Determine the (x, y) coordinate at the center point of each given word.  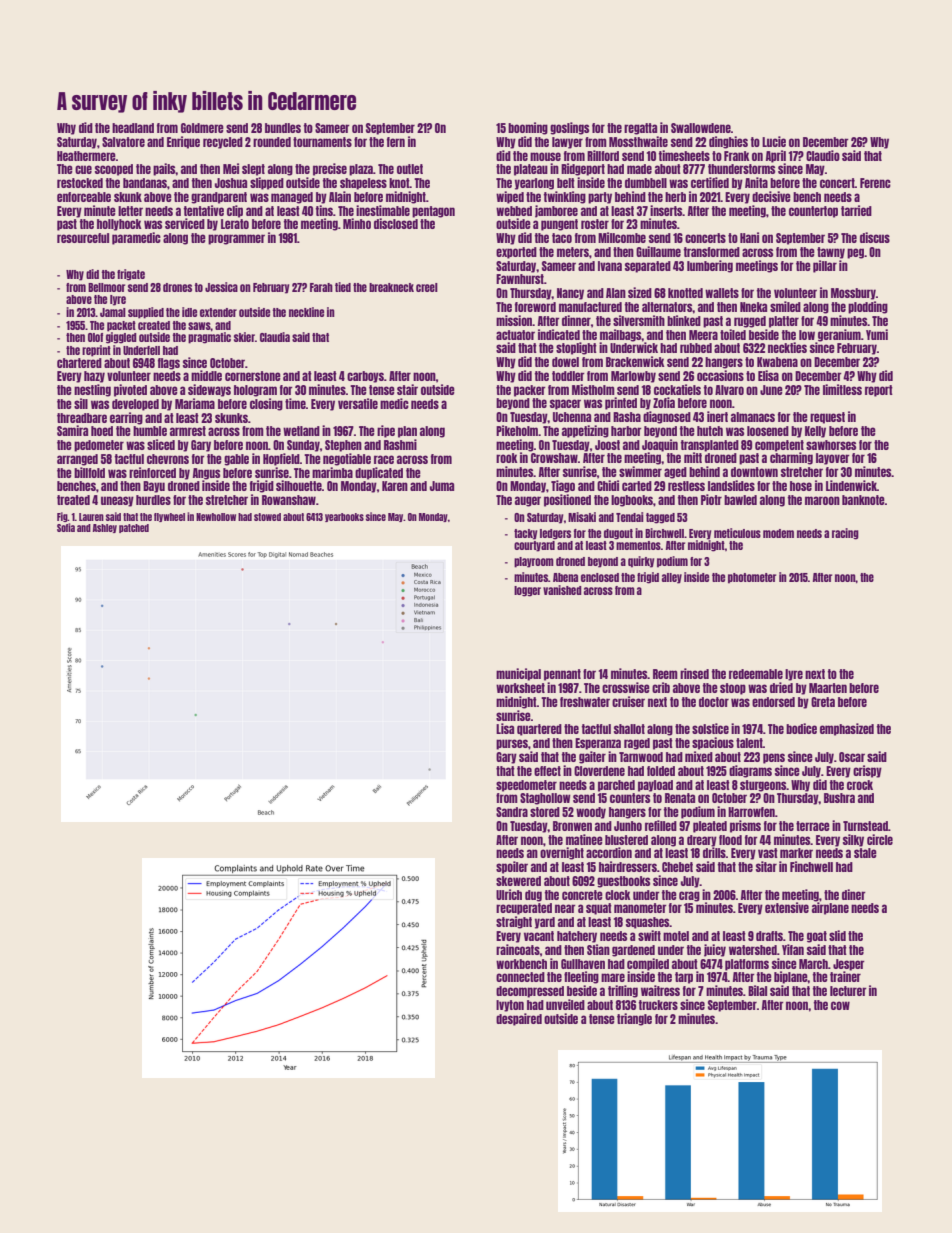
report (879, 391)
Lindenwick (851, 485)
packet (121, 326)
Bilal (757, 990)
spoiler (512, 867)
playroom (534, 562)
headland (133, 128)
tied (343, 287)
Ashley (104, 528)
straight (514, 922)
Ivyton (510, 1006)
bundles (283, 128)
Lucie (774, 141)
